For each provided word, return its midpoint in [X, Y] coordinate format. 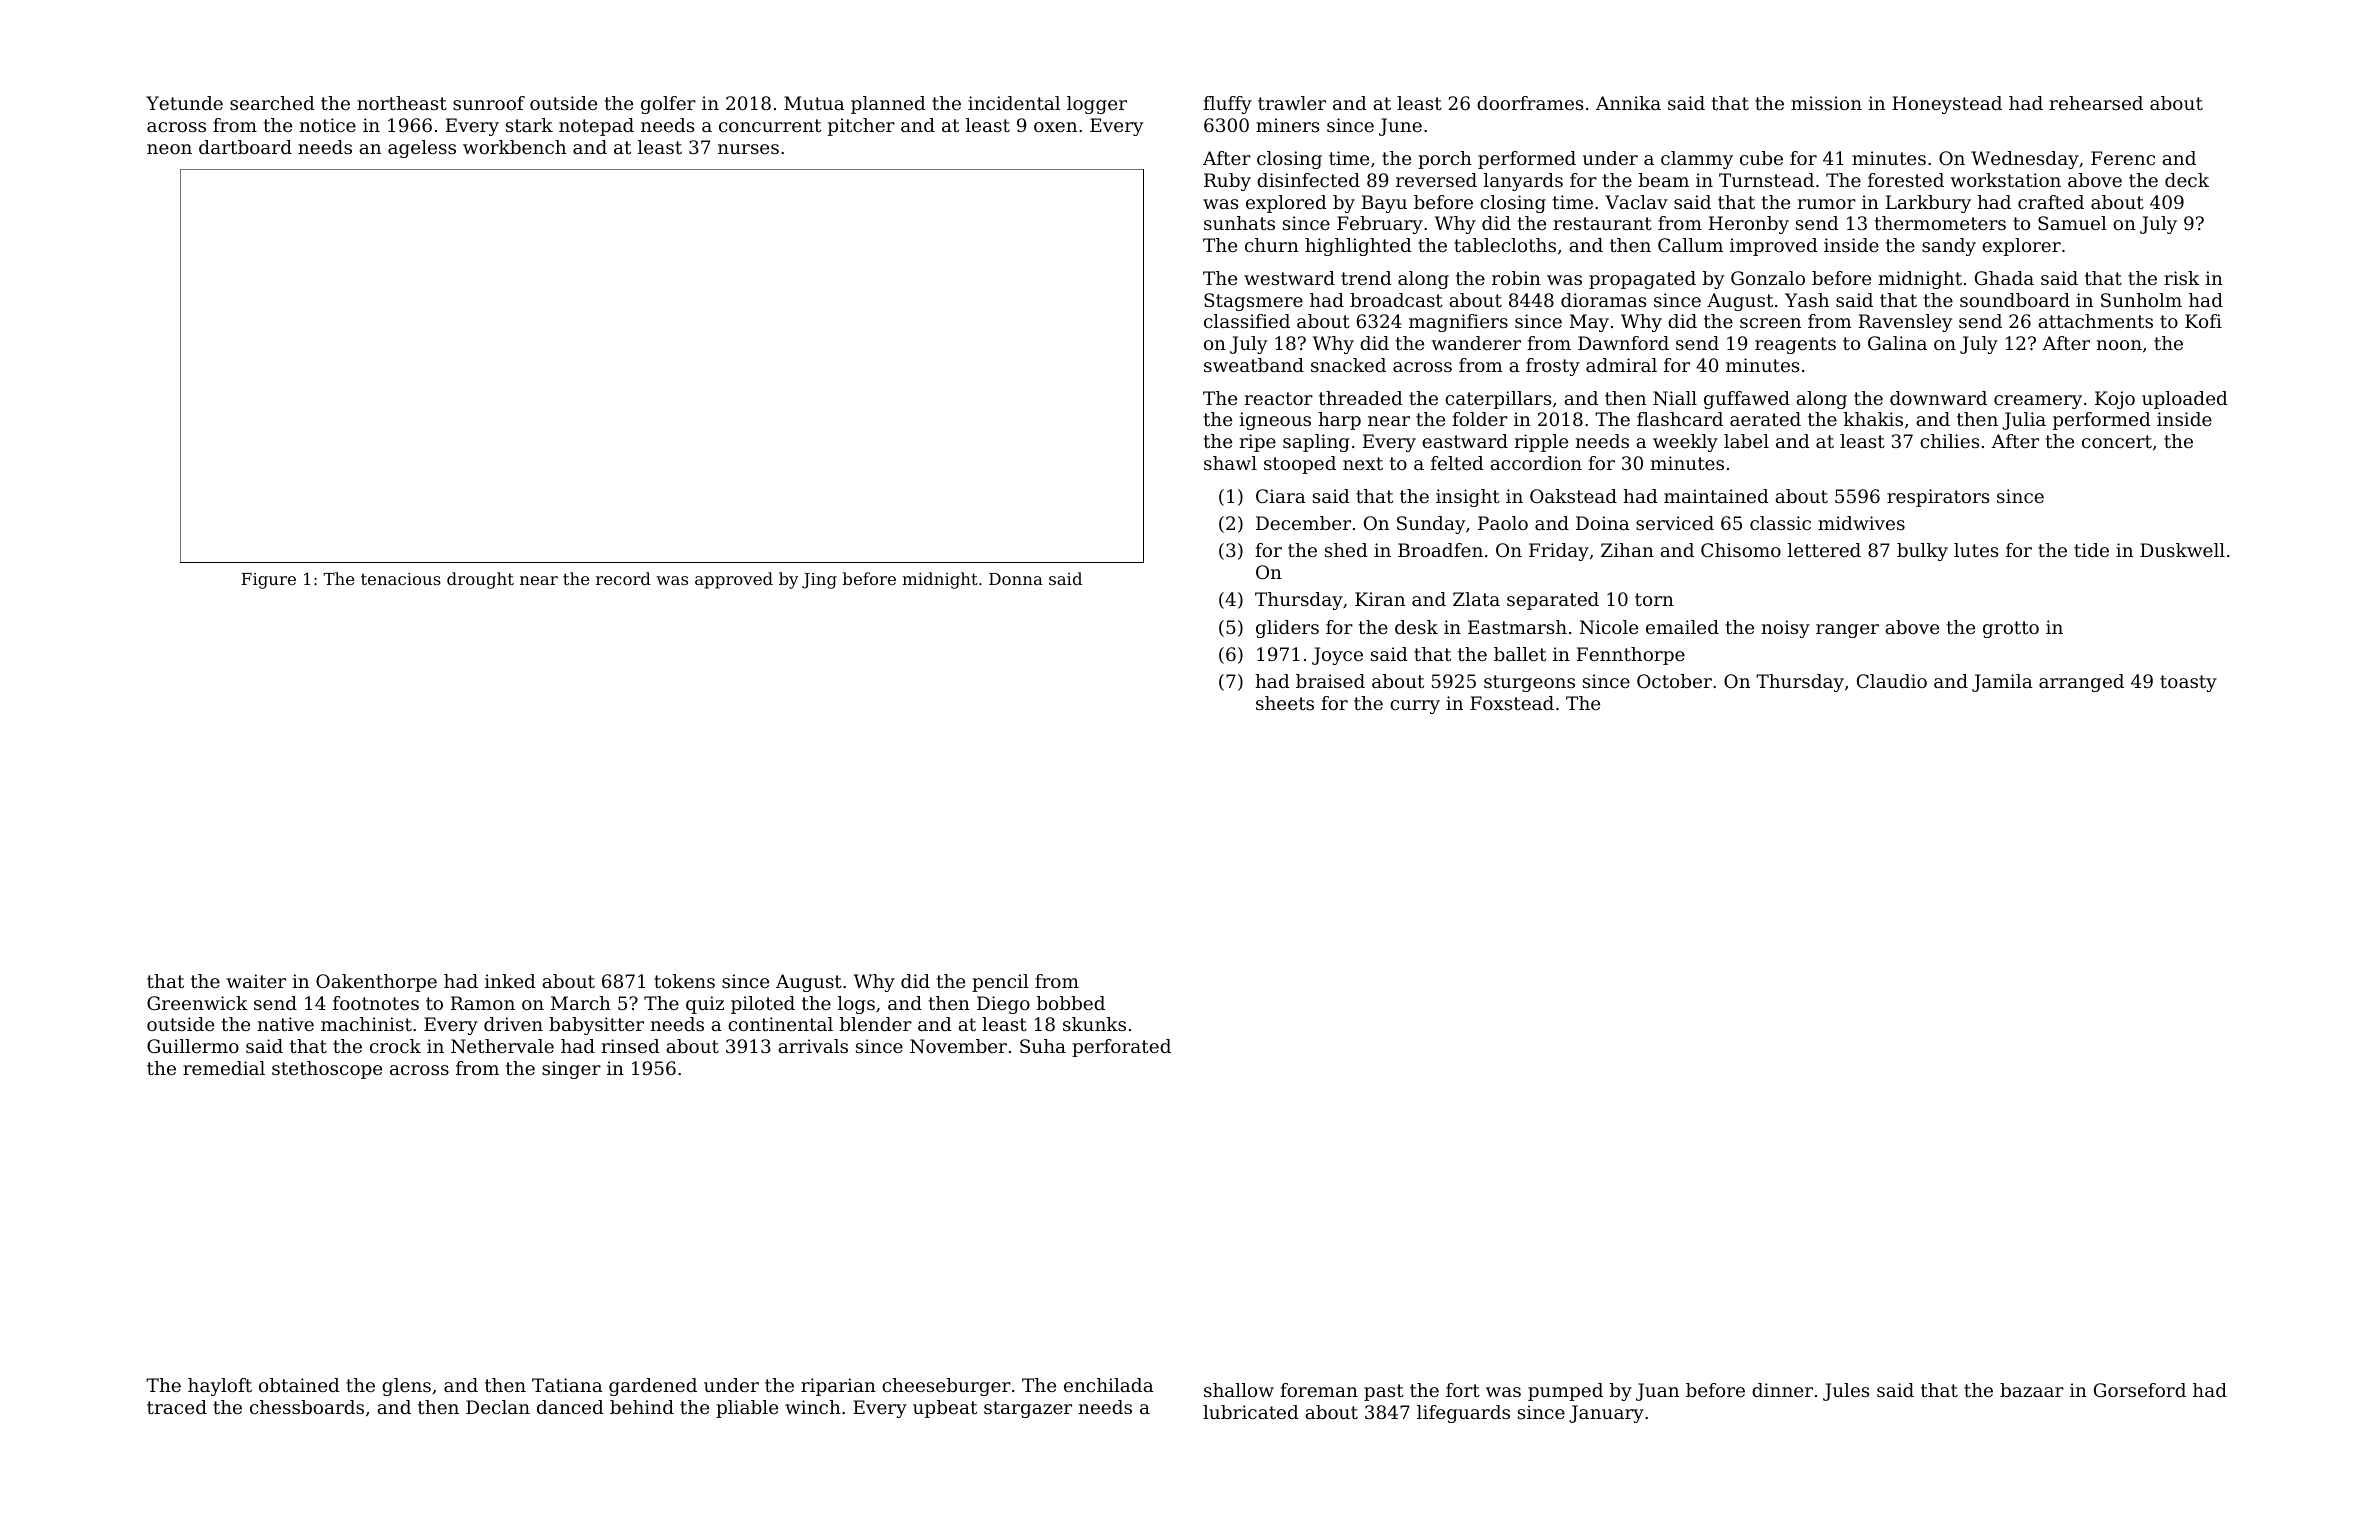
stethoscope [327, 1070]
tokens [684, 981]
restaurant [1603, 223]
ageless [422, 149]
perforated [1121, 1048]
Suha [1043, 1046]
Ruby [1227, 182]
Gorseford [2140, 1390]
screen [1770, 323]
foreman [1319, 1390]
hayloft [220, 1387]
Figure [268, 581]
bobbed [1071, 1003]
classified [1247, 321]
